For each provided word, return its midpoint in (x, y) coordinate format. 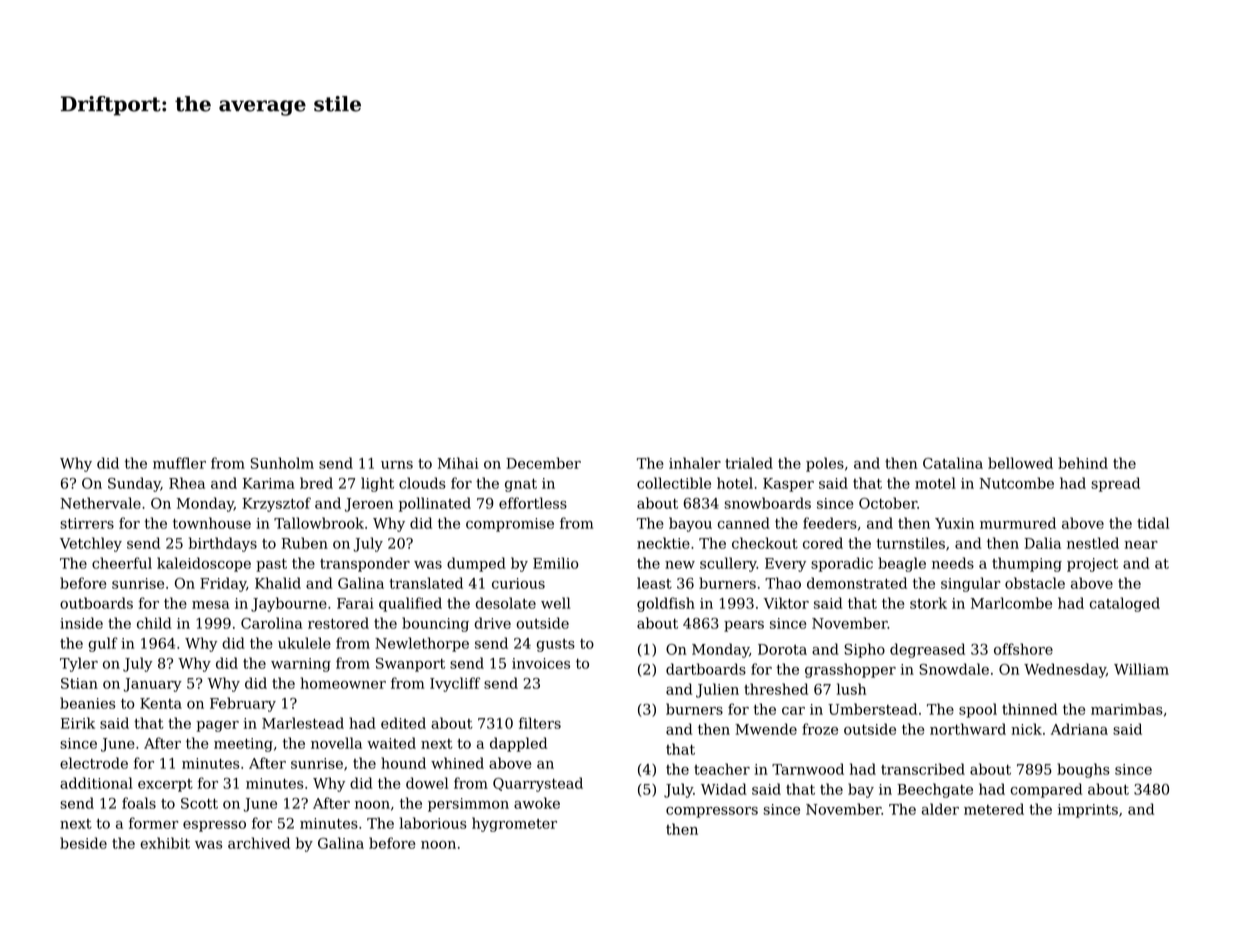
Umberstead (872, 709)
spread (1115, 484)
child (154, 623)
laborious (433, 823)
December (543, 463)
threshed (776, 689)
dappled (518, 744)
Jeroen (369, 505)
